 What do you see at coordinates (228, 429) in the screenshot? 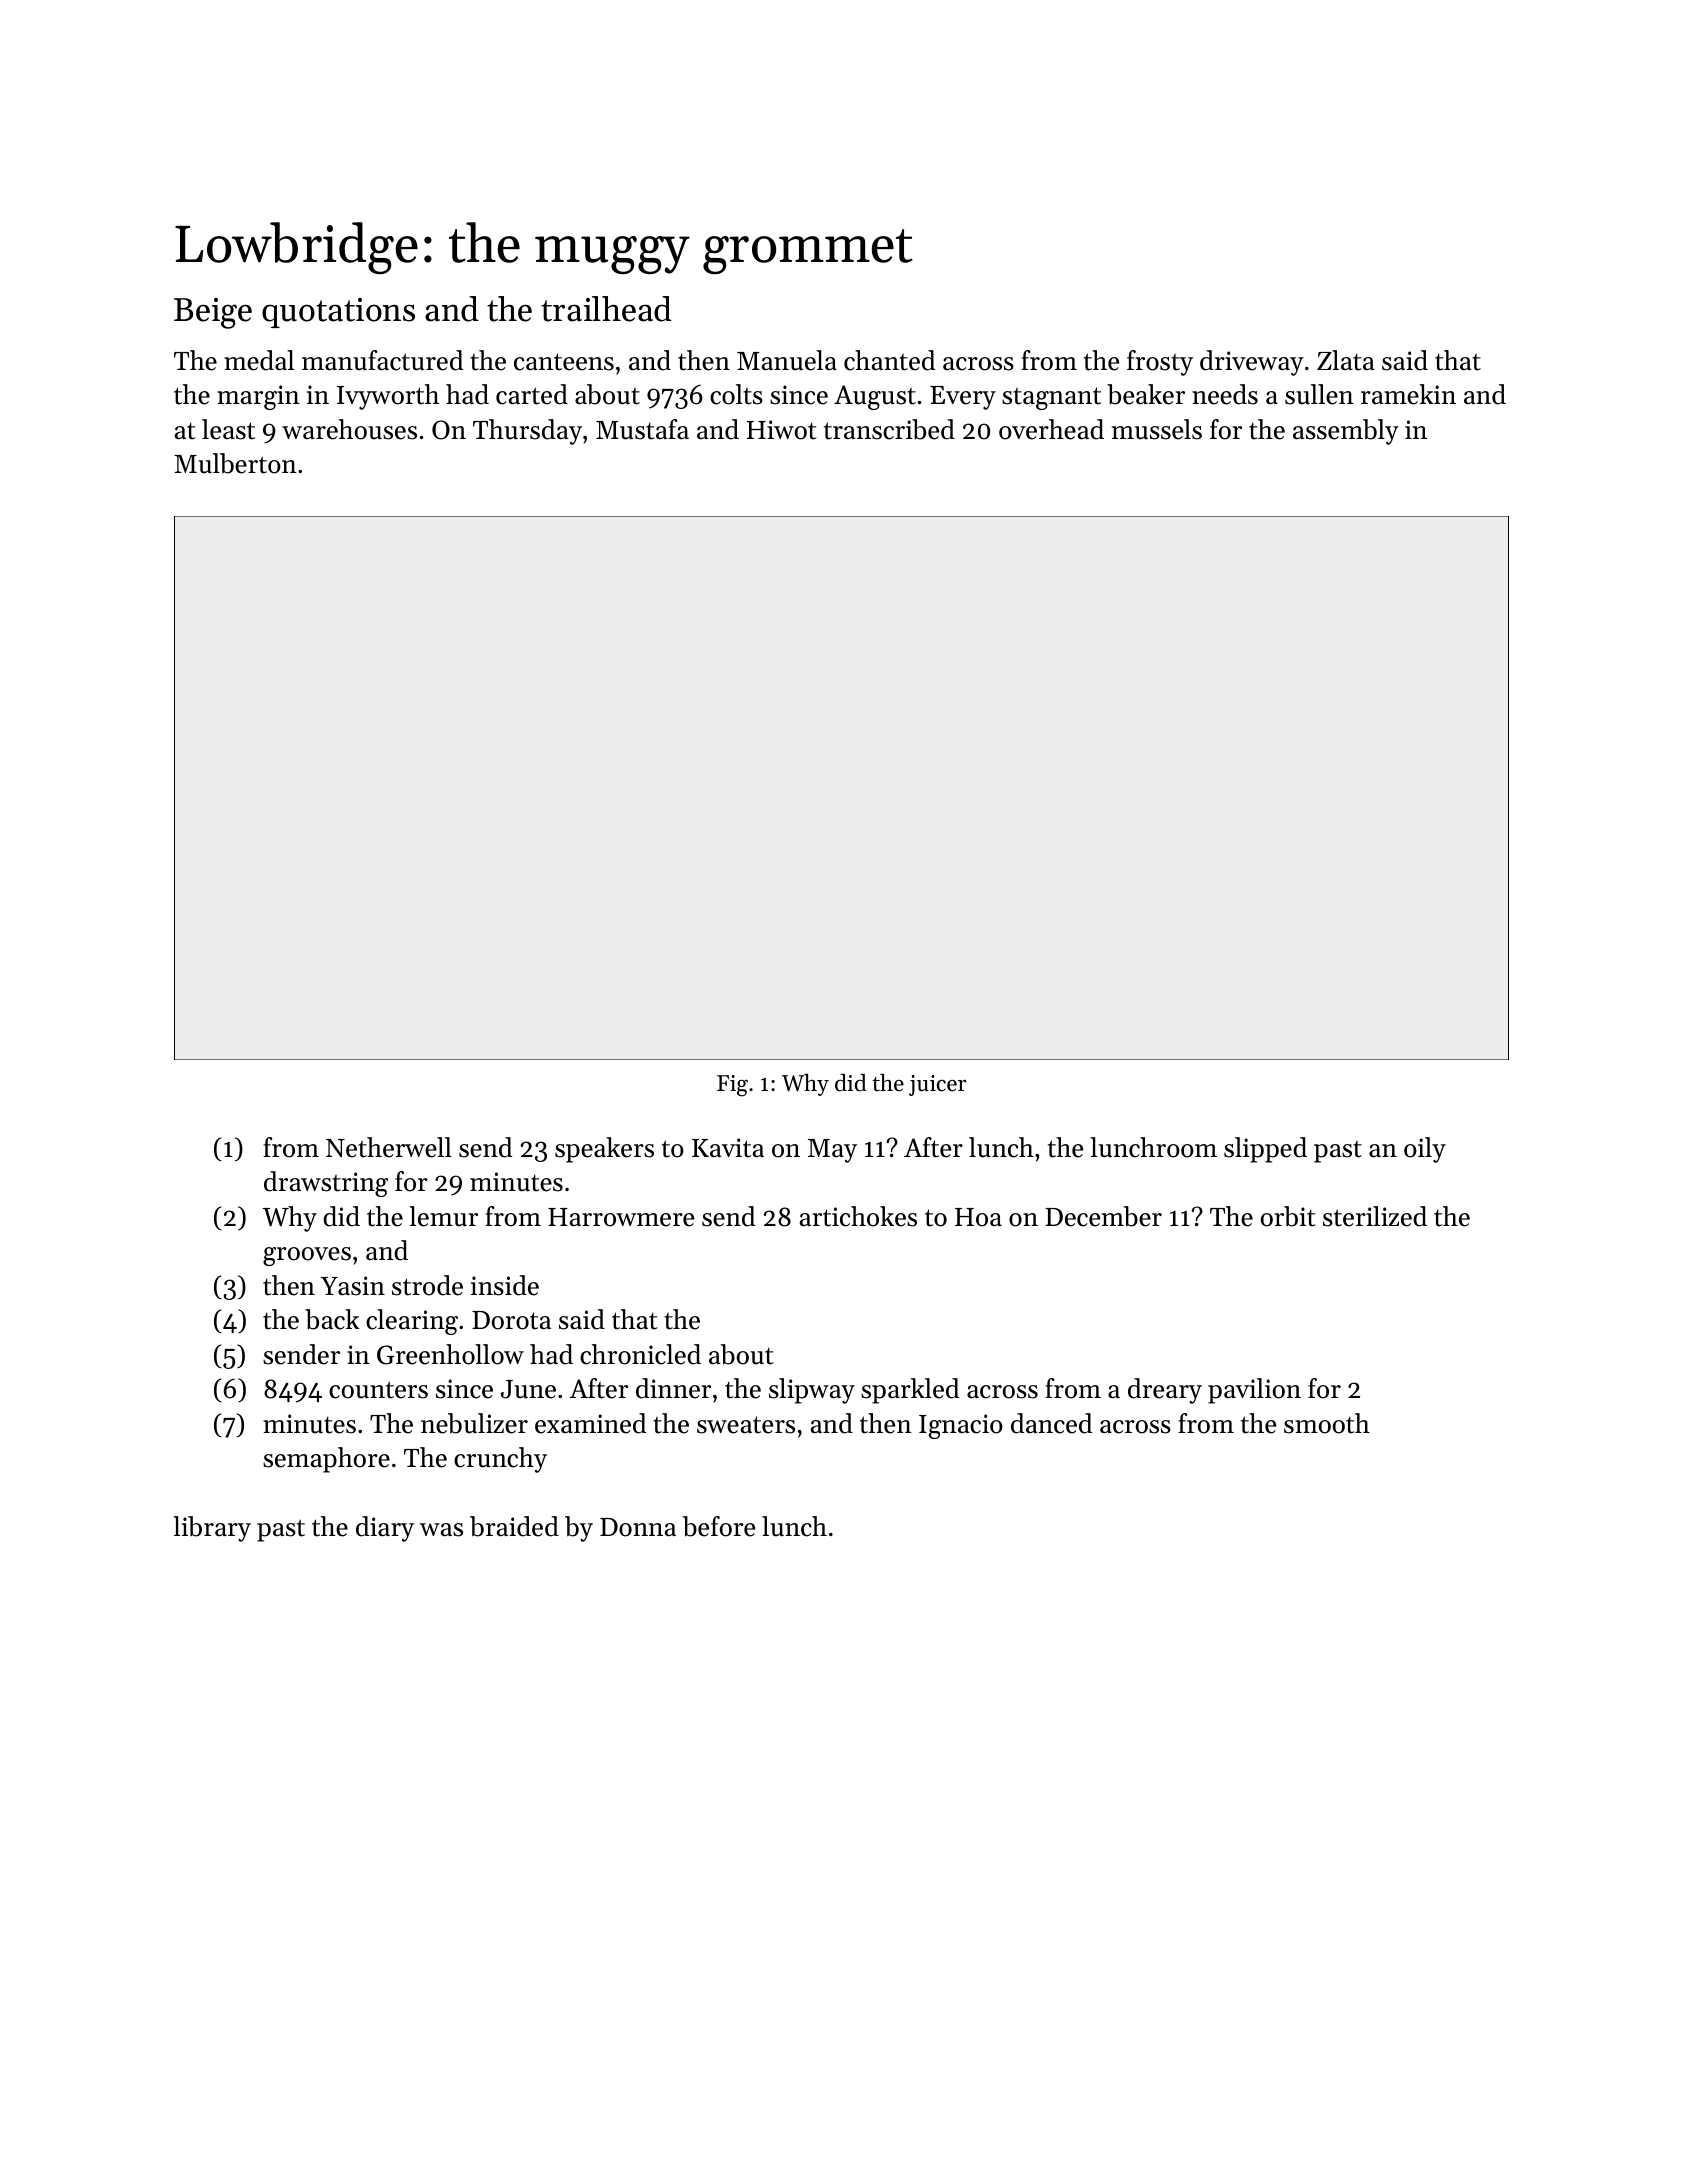
I see `least` at bounding box center [228, 429].
